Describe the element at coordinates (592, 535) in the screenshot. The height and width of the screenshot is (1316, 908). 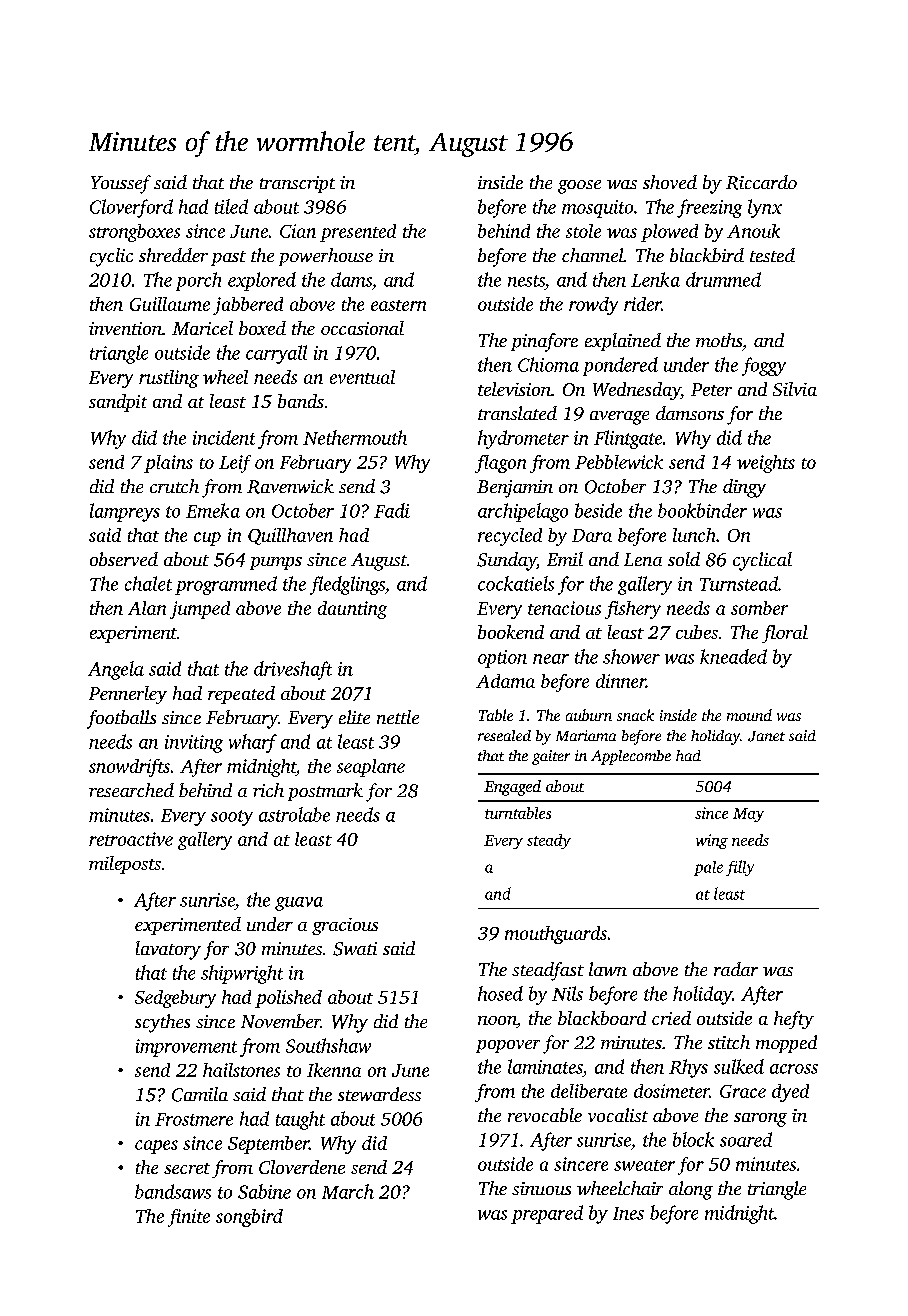
I see `Dara` at that location.
